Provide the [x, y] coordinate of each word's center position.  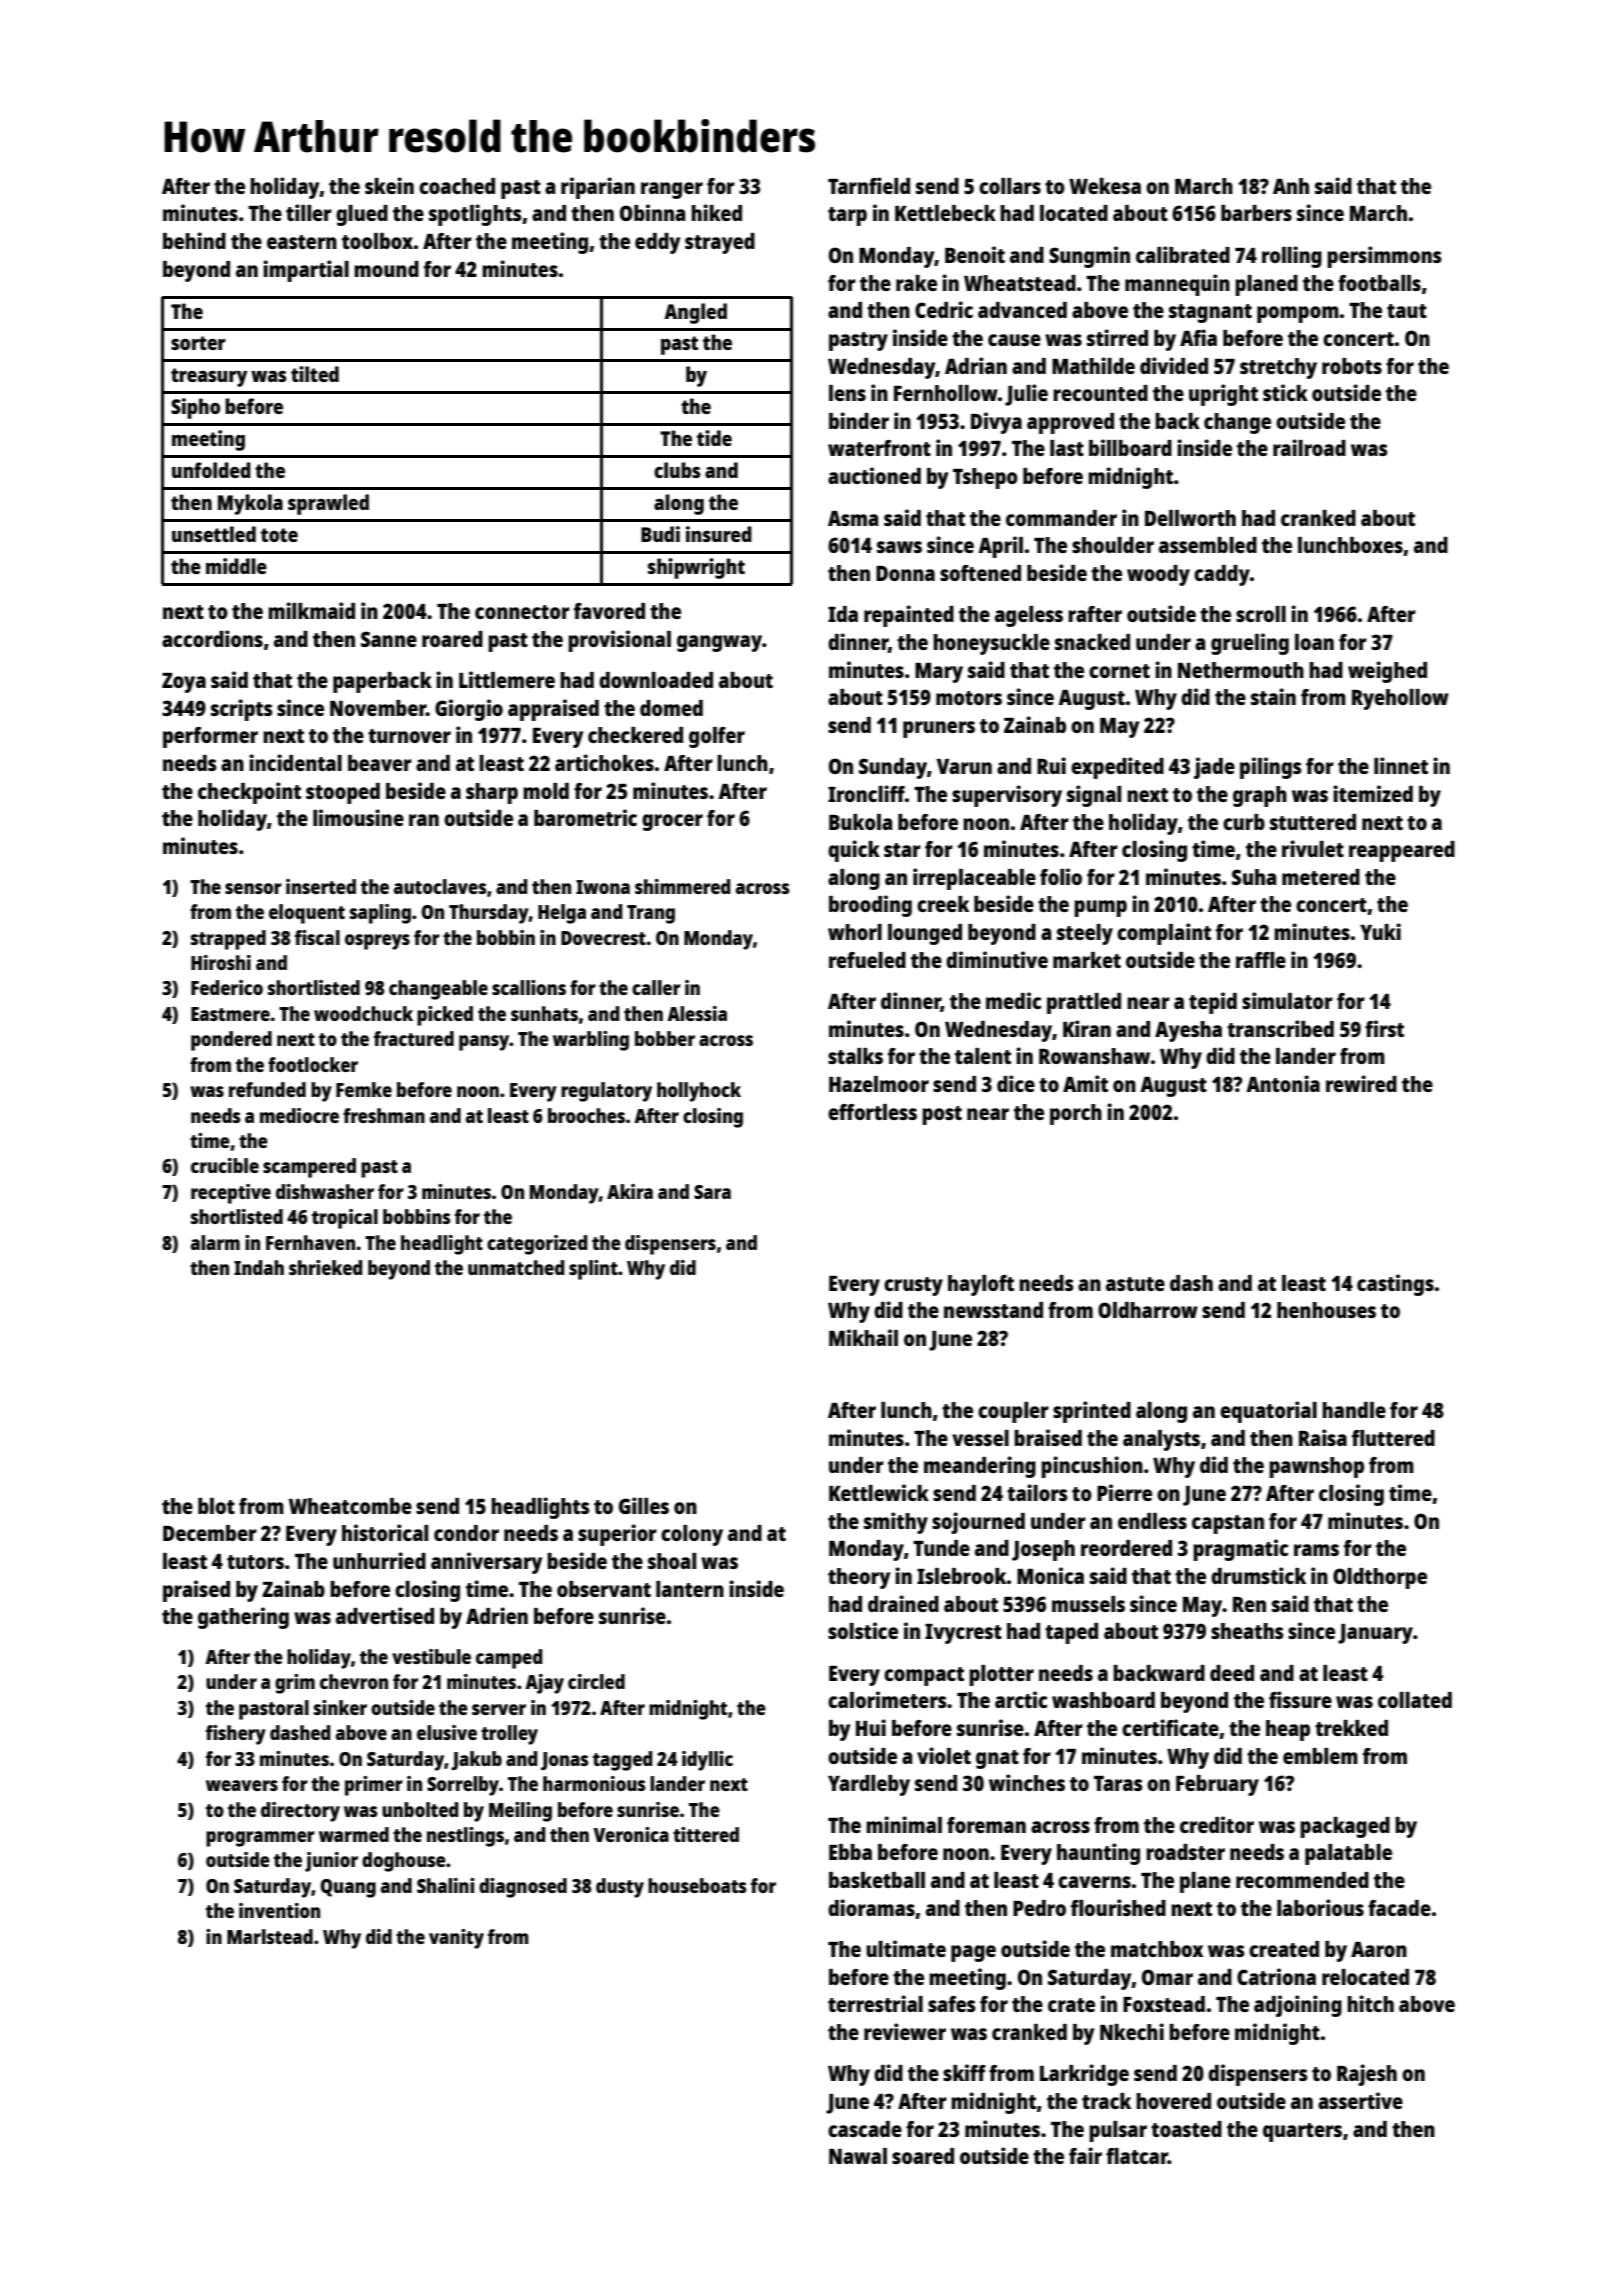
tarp [847, 216]
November [378, 708]
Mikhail [863, 1337]
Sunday [893, 768]
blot [216, 1506]
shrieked [325, 1267]
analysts [1161, 1440]
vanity [456, 1939]
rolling [1292, 257]
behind [194, 240]
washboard [1103, 1700]
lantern [690, 1589]
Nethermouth [1241, 670]
